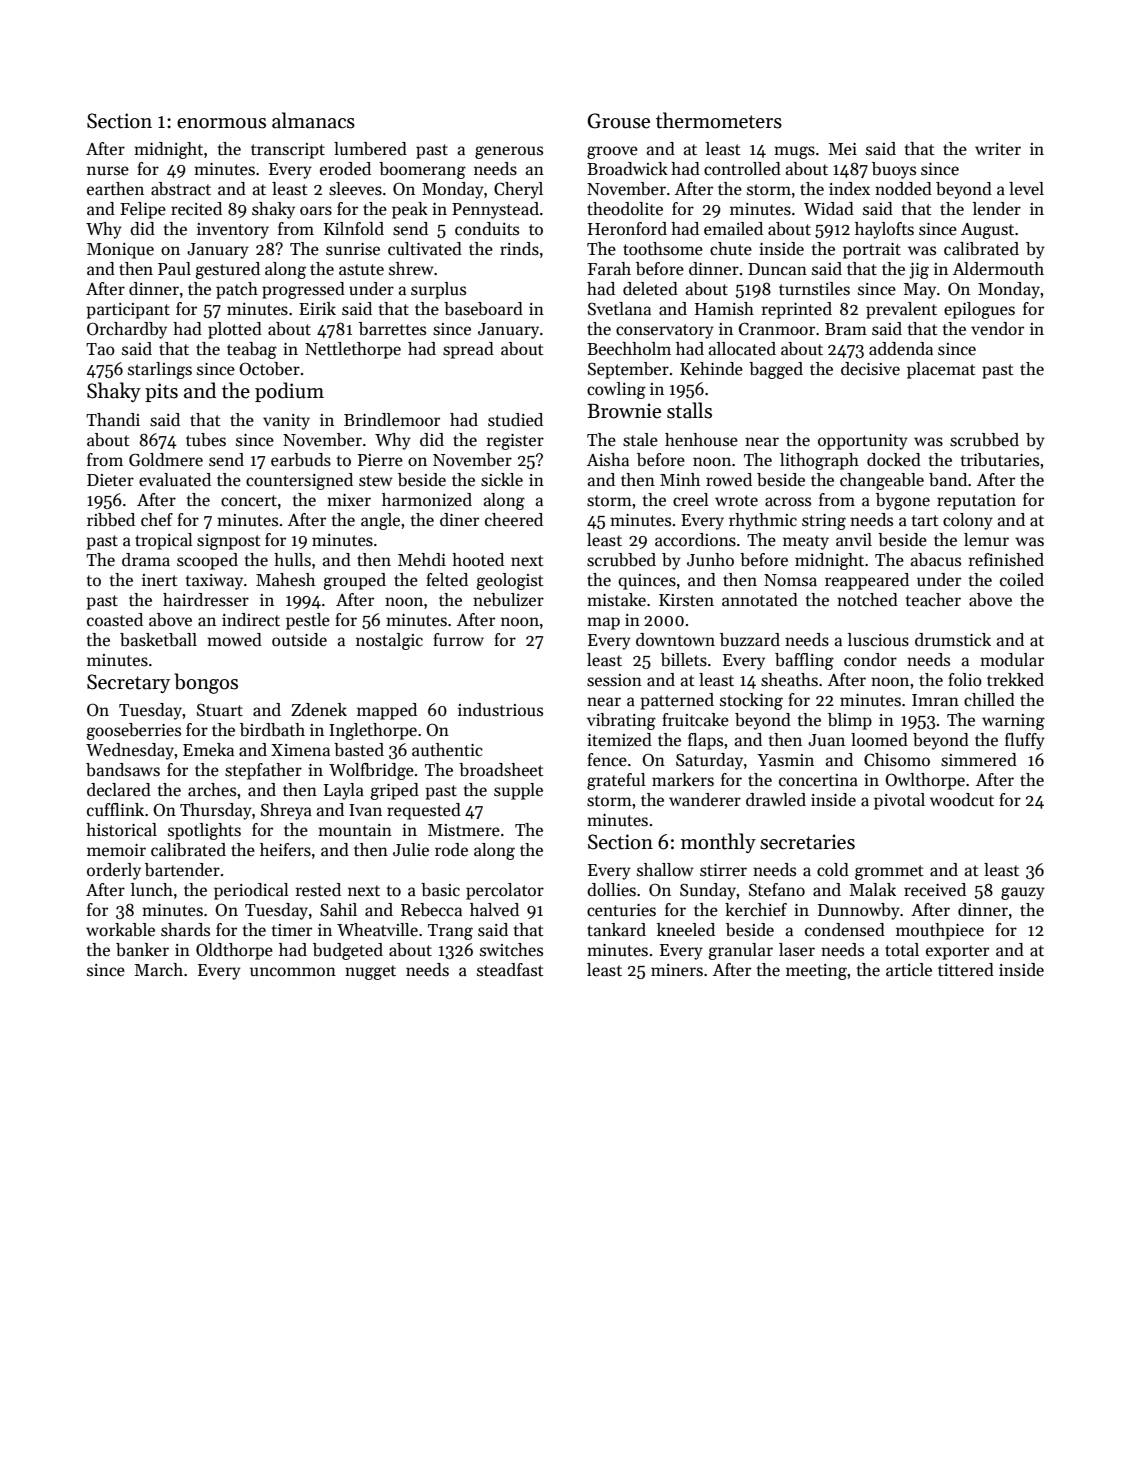 The image size is (1131, 1464). Describe the element at coordinates (616, 390) in the image. I see `cowling` at that location.
